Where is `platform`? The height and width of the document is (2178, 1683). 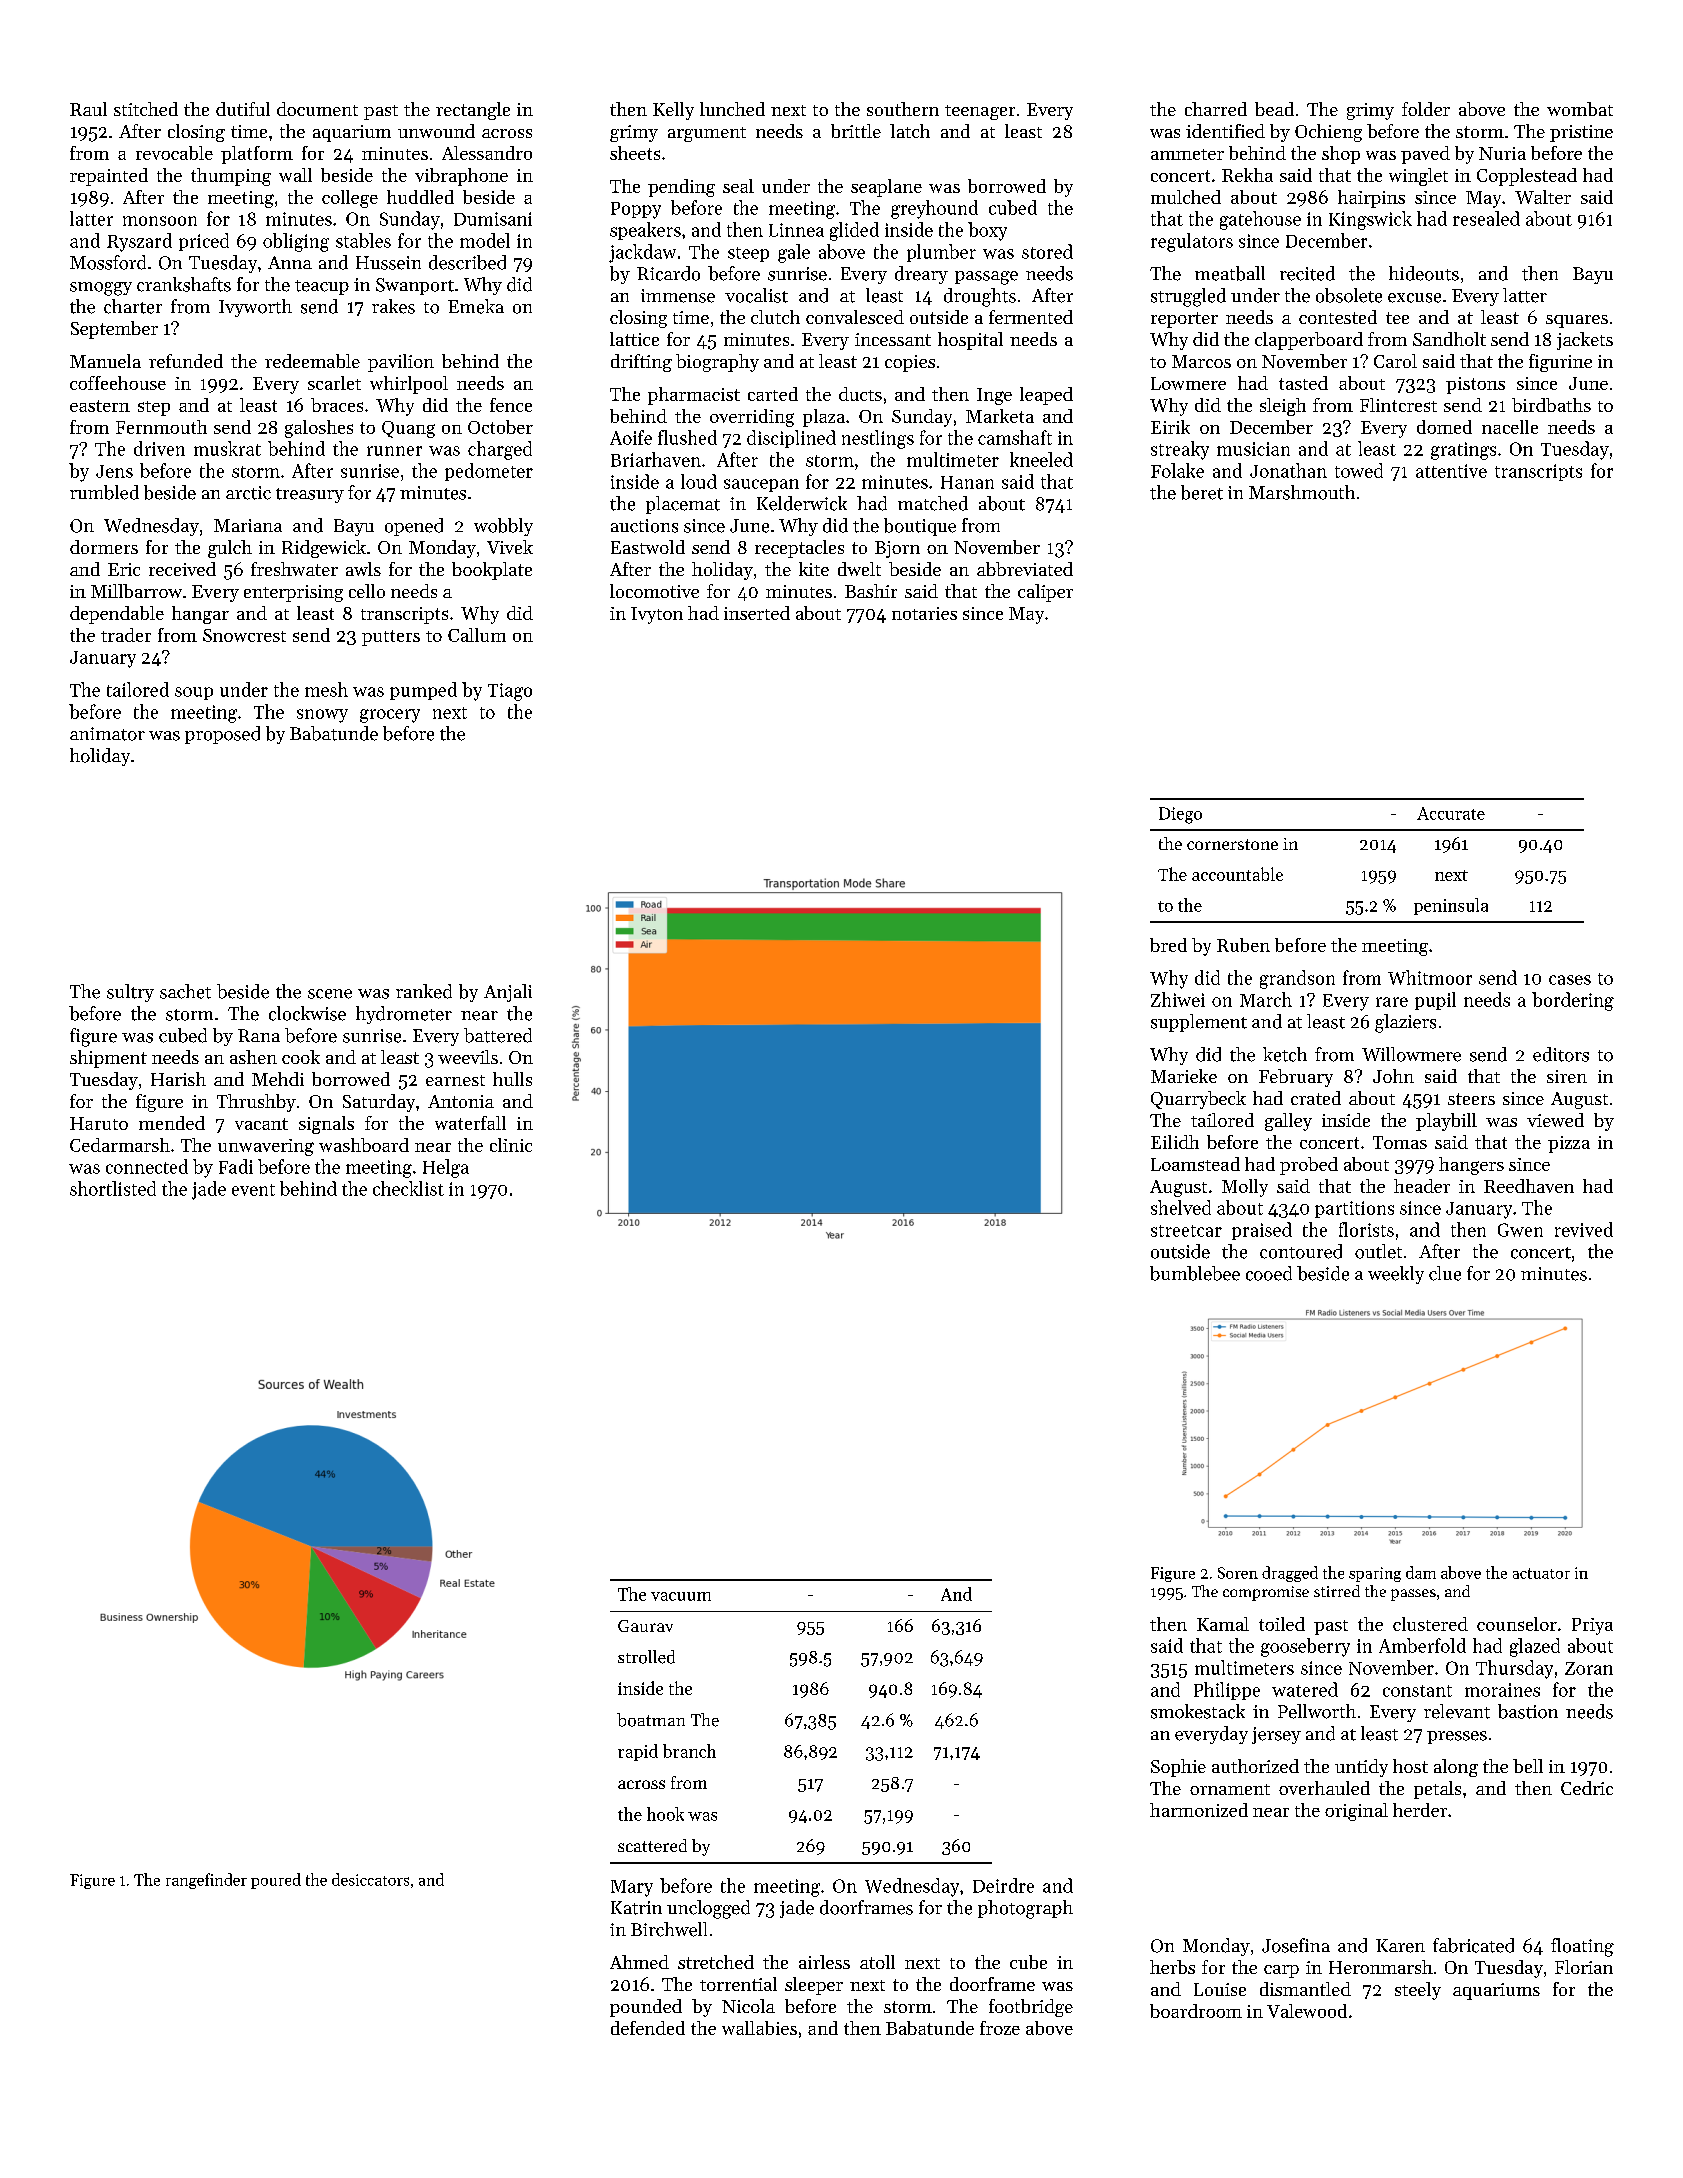 platform is located at coordinates (257, 155).
